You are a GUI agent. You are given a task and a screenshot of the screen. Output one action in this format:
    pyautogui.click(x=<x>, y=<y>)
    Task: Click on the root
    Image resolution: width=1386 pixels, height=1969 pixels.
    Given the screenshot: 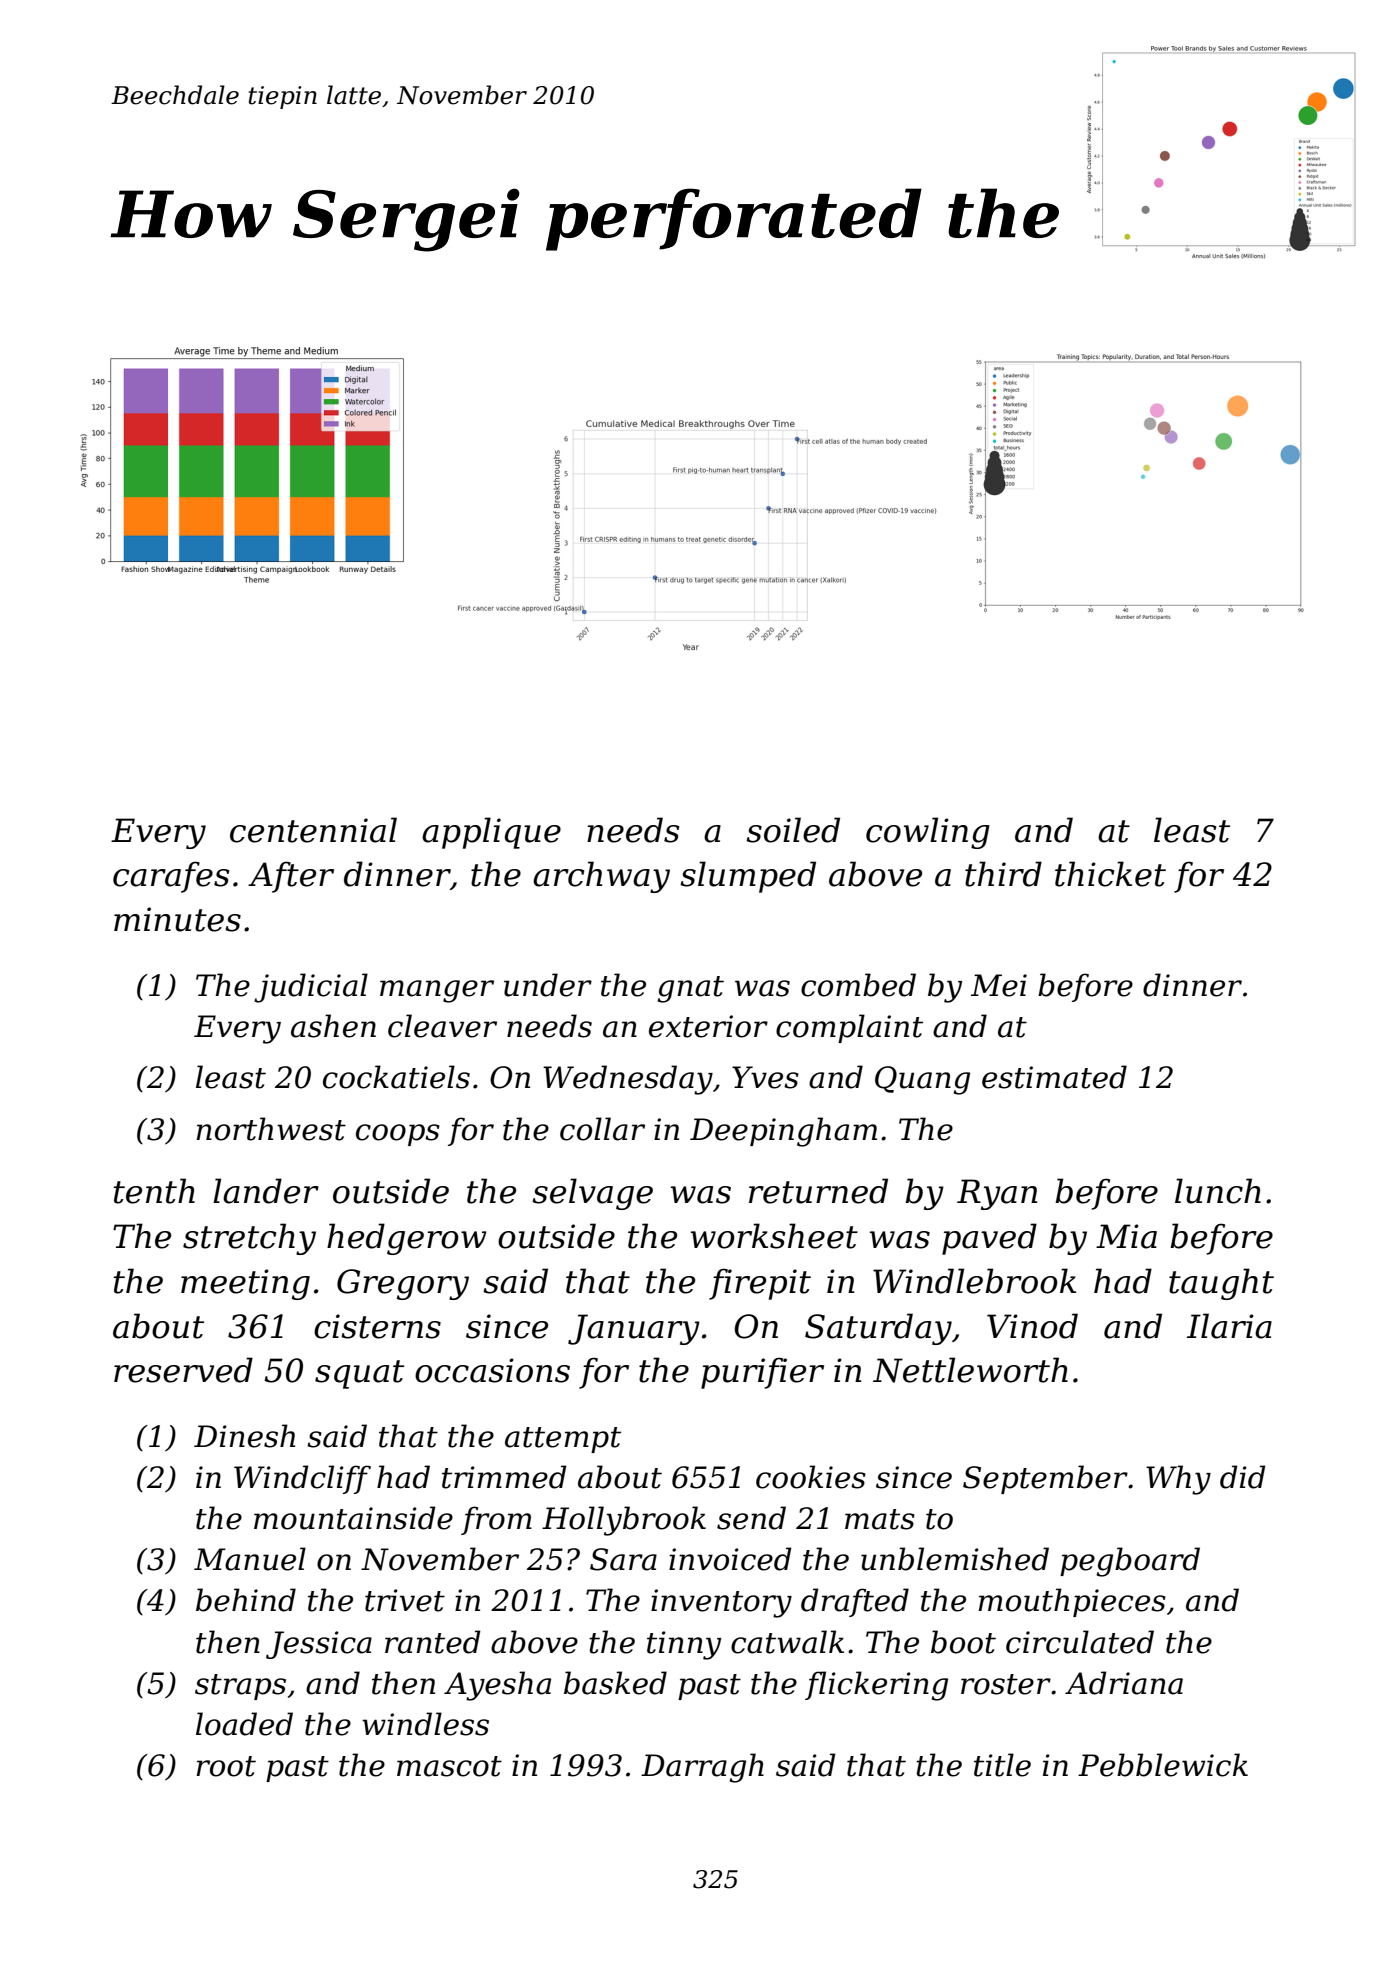 What is the action you would take?
    pyautogui.click(x=226, y=1766)
